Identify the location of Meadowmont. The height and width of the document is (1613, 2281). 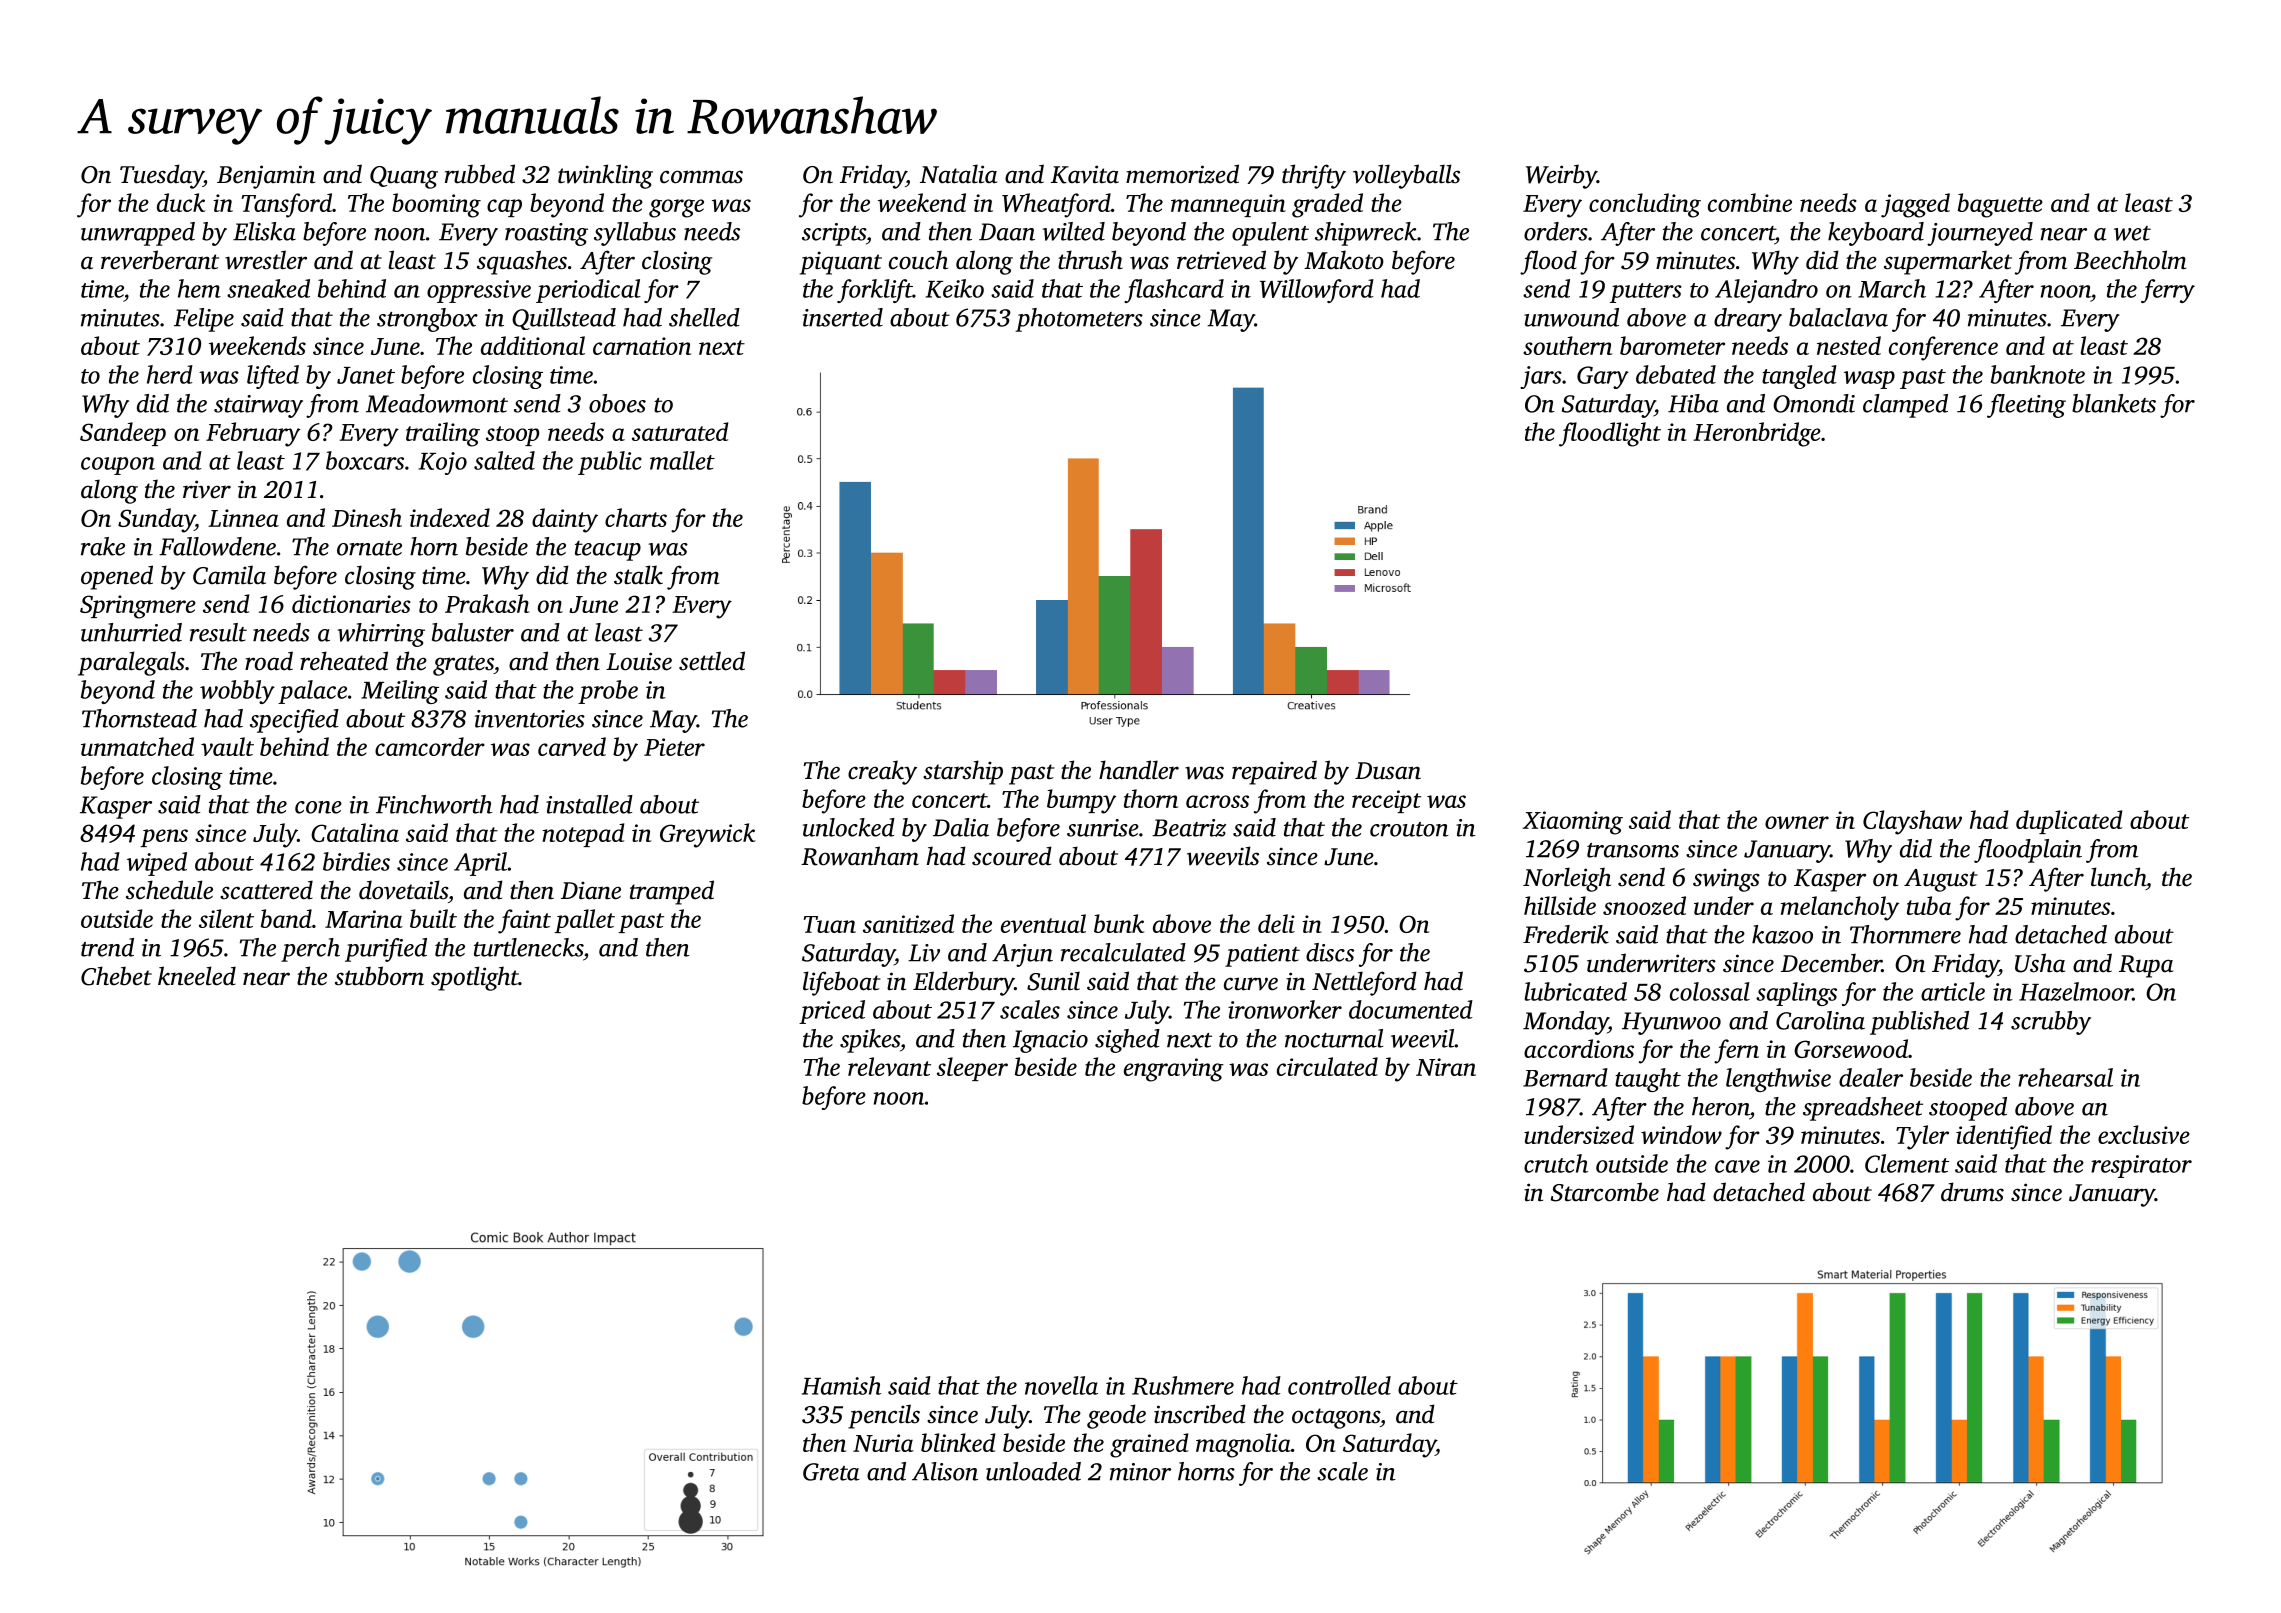
(437, 403).
